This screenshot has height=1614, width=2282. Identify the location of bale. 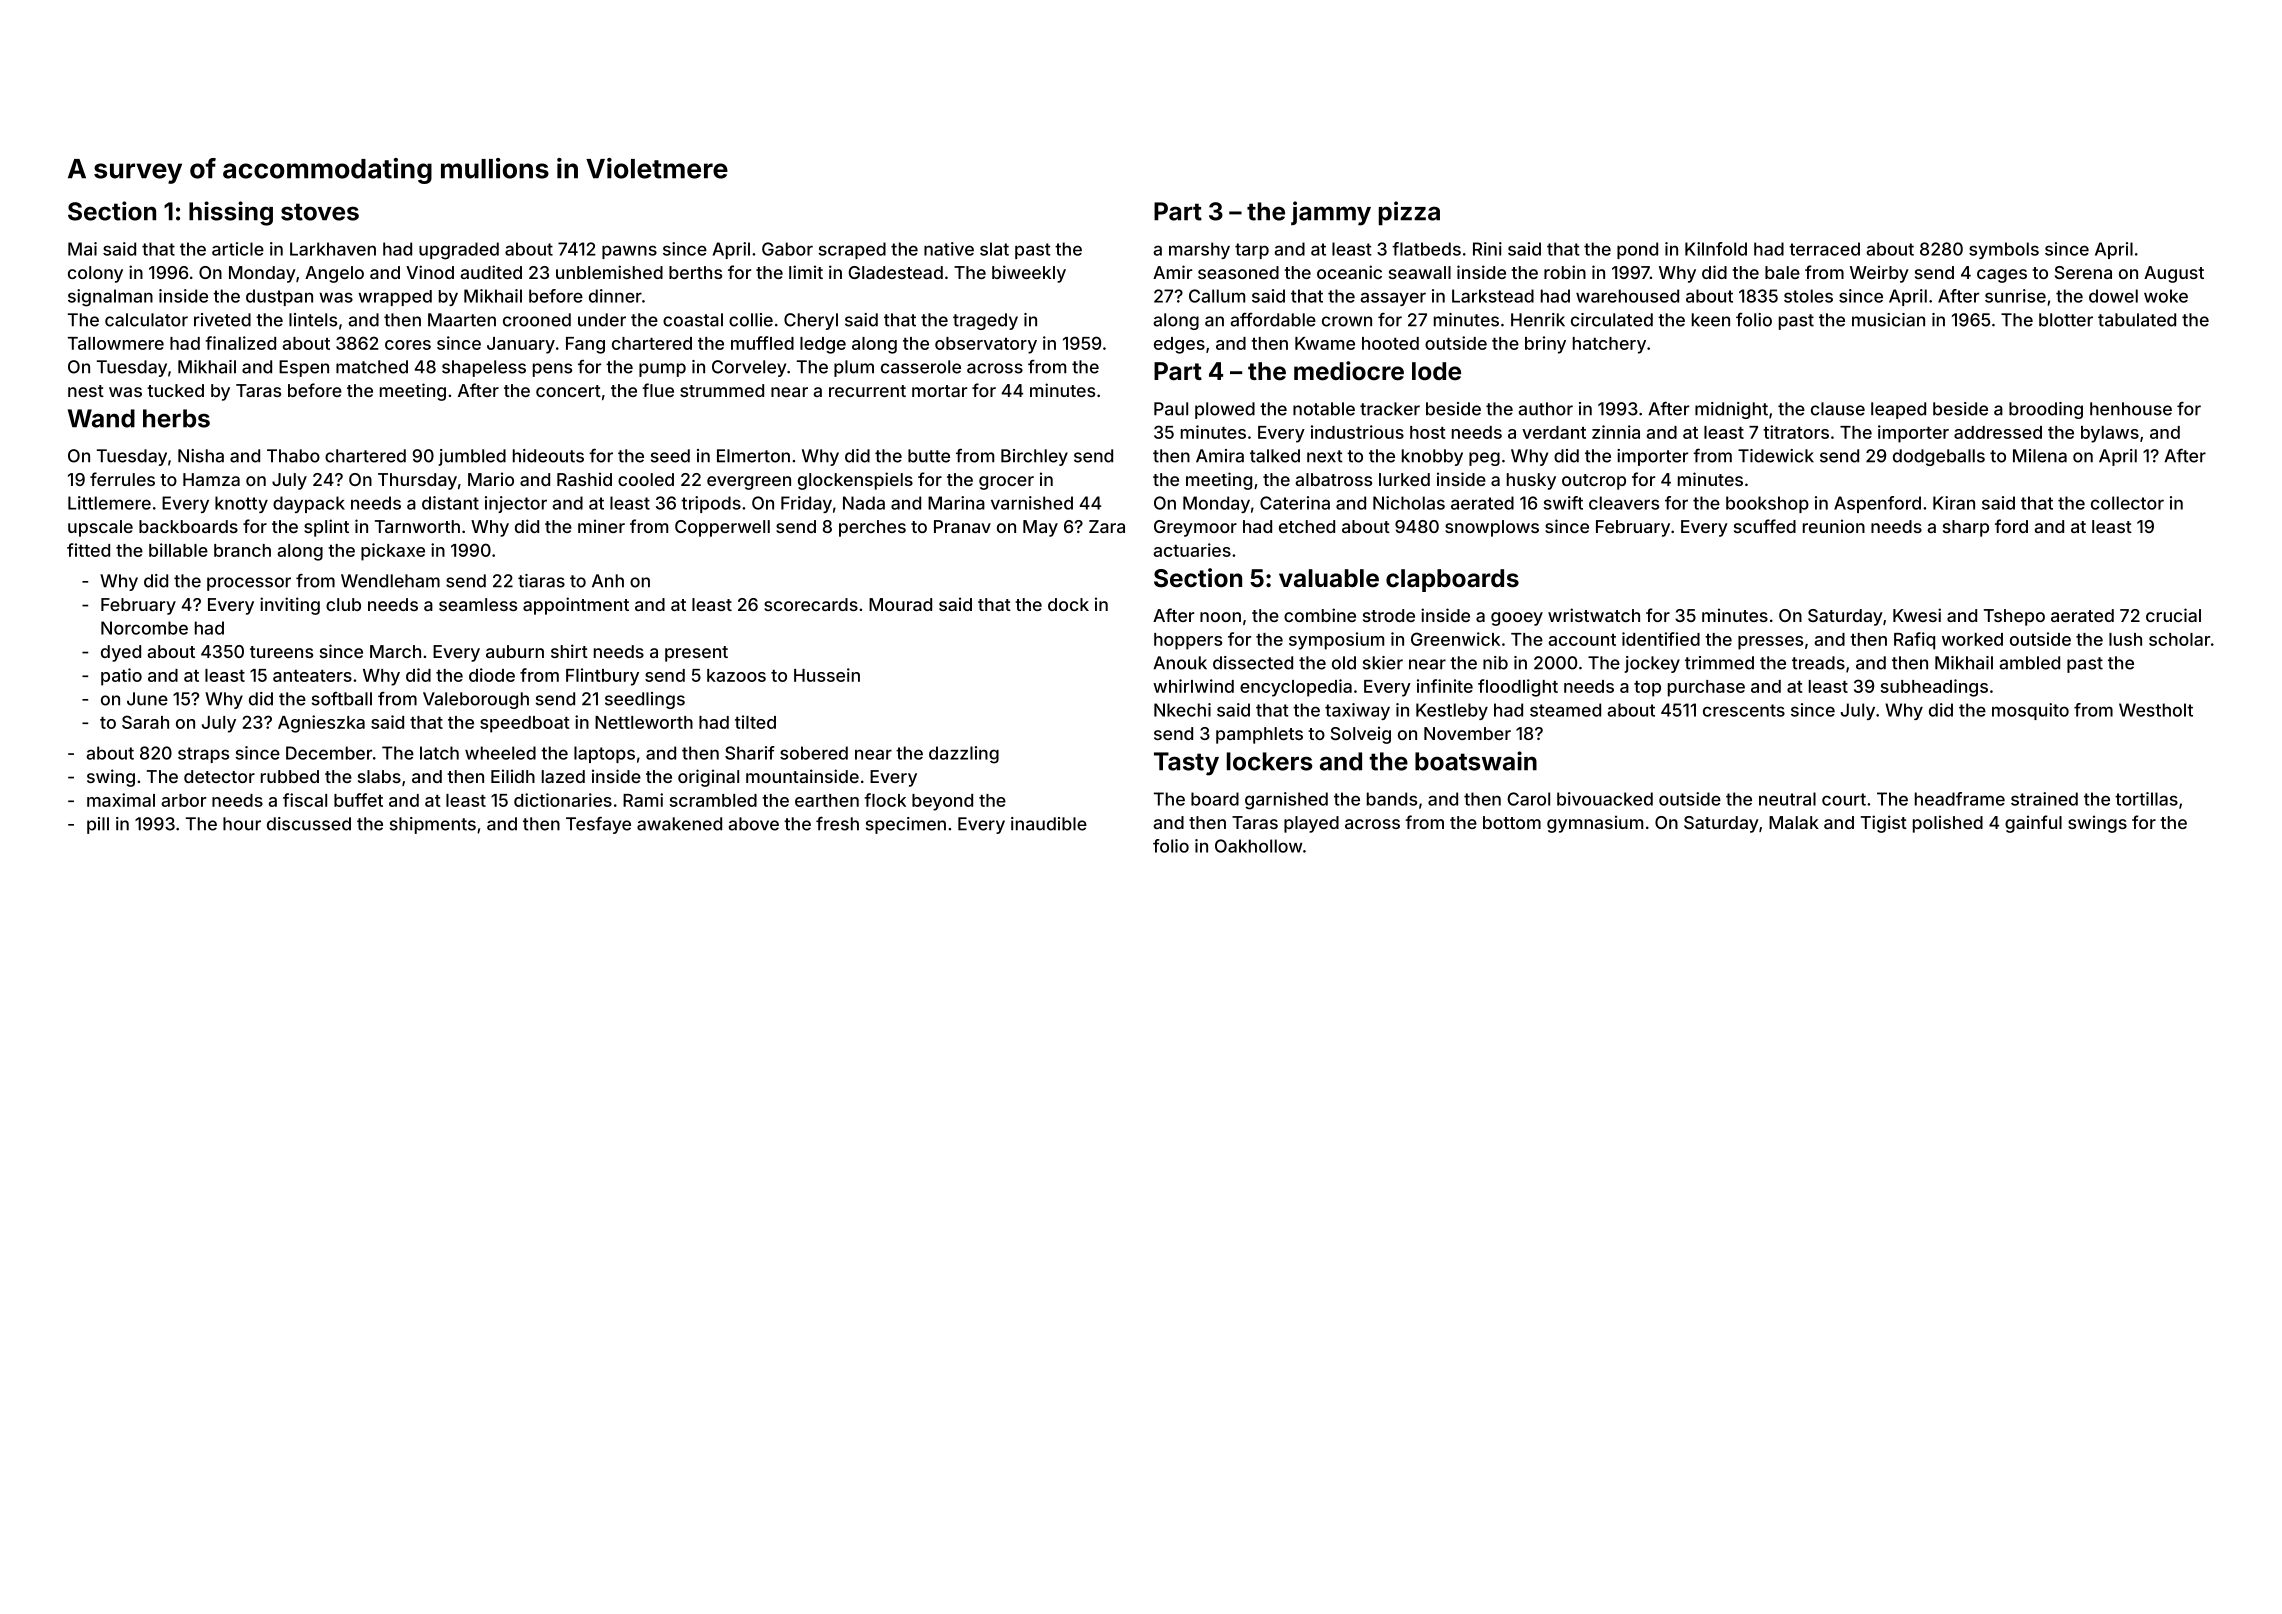
(1782, 272).
